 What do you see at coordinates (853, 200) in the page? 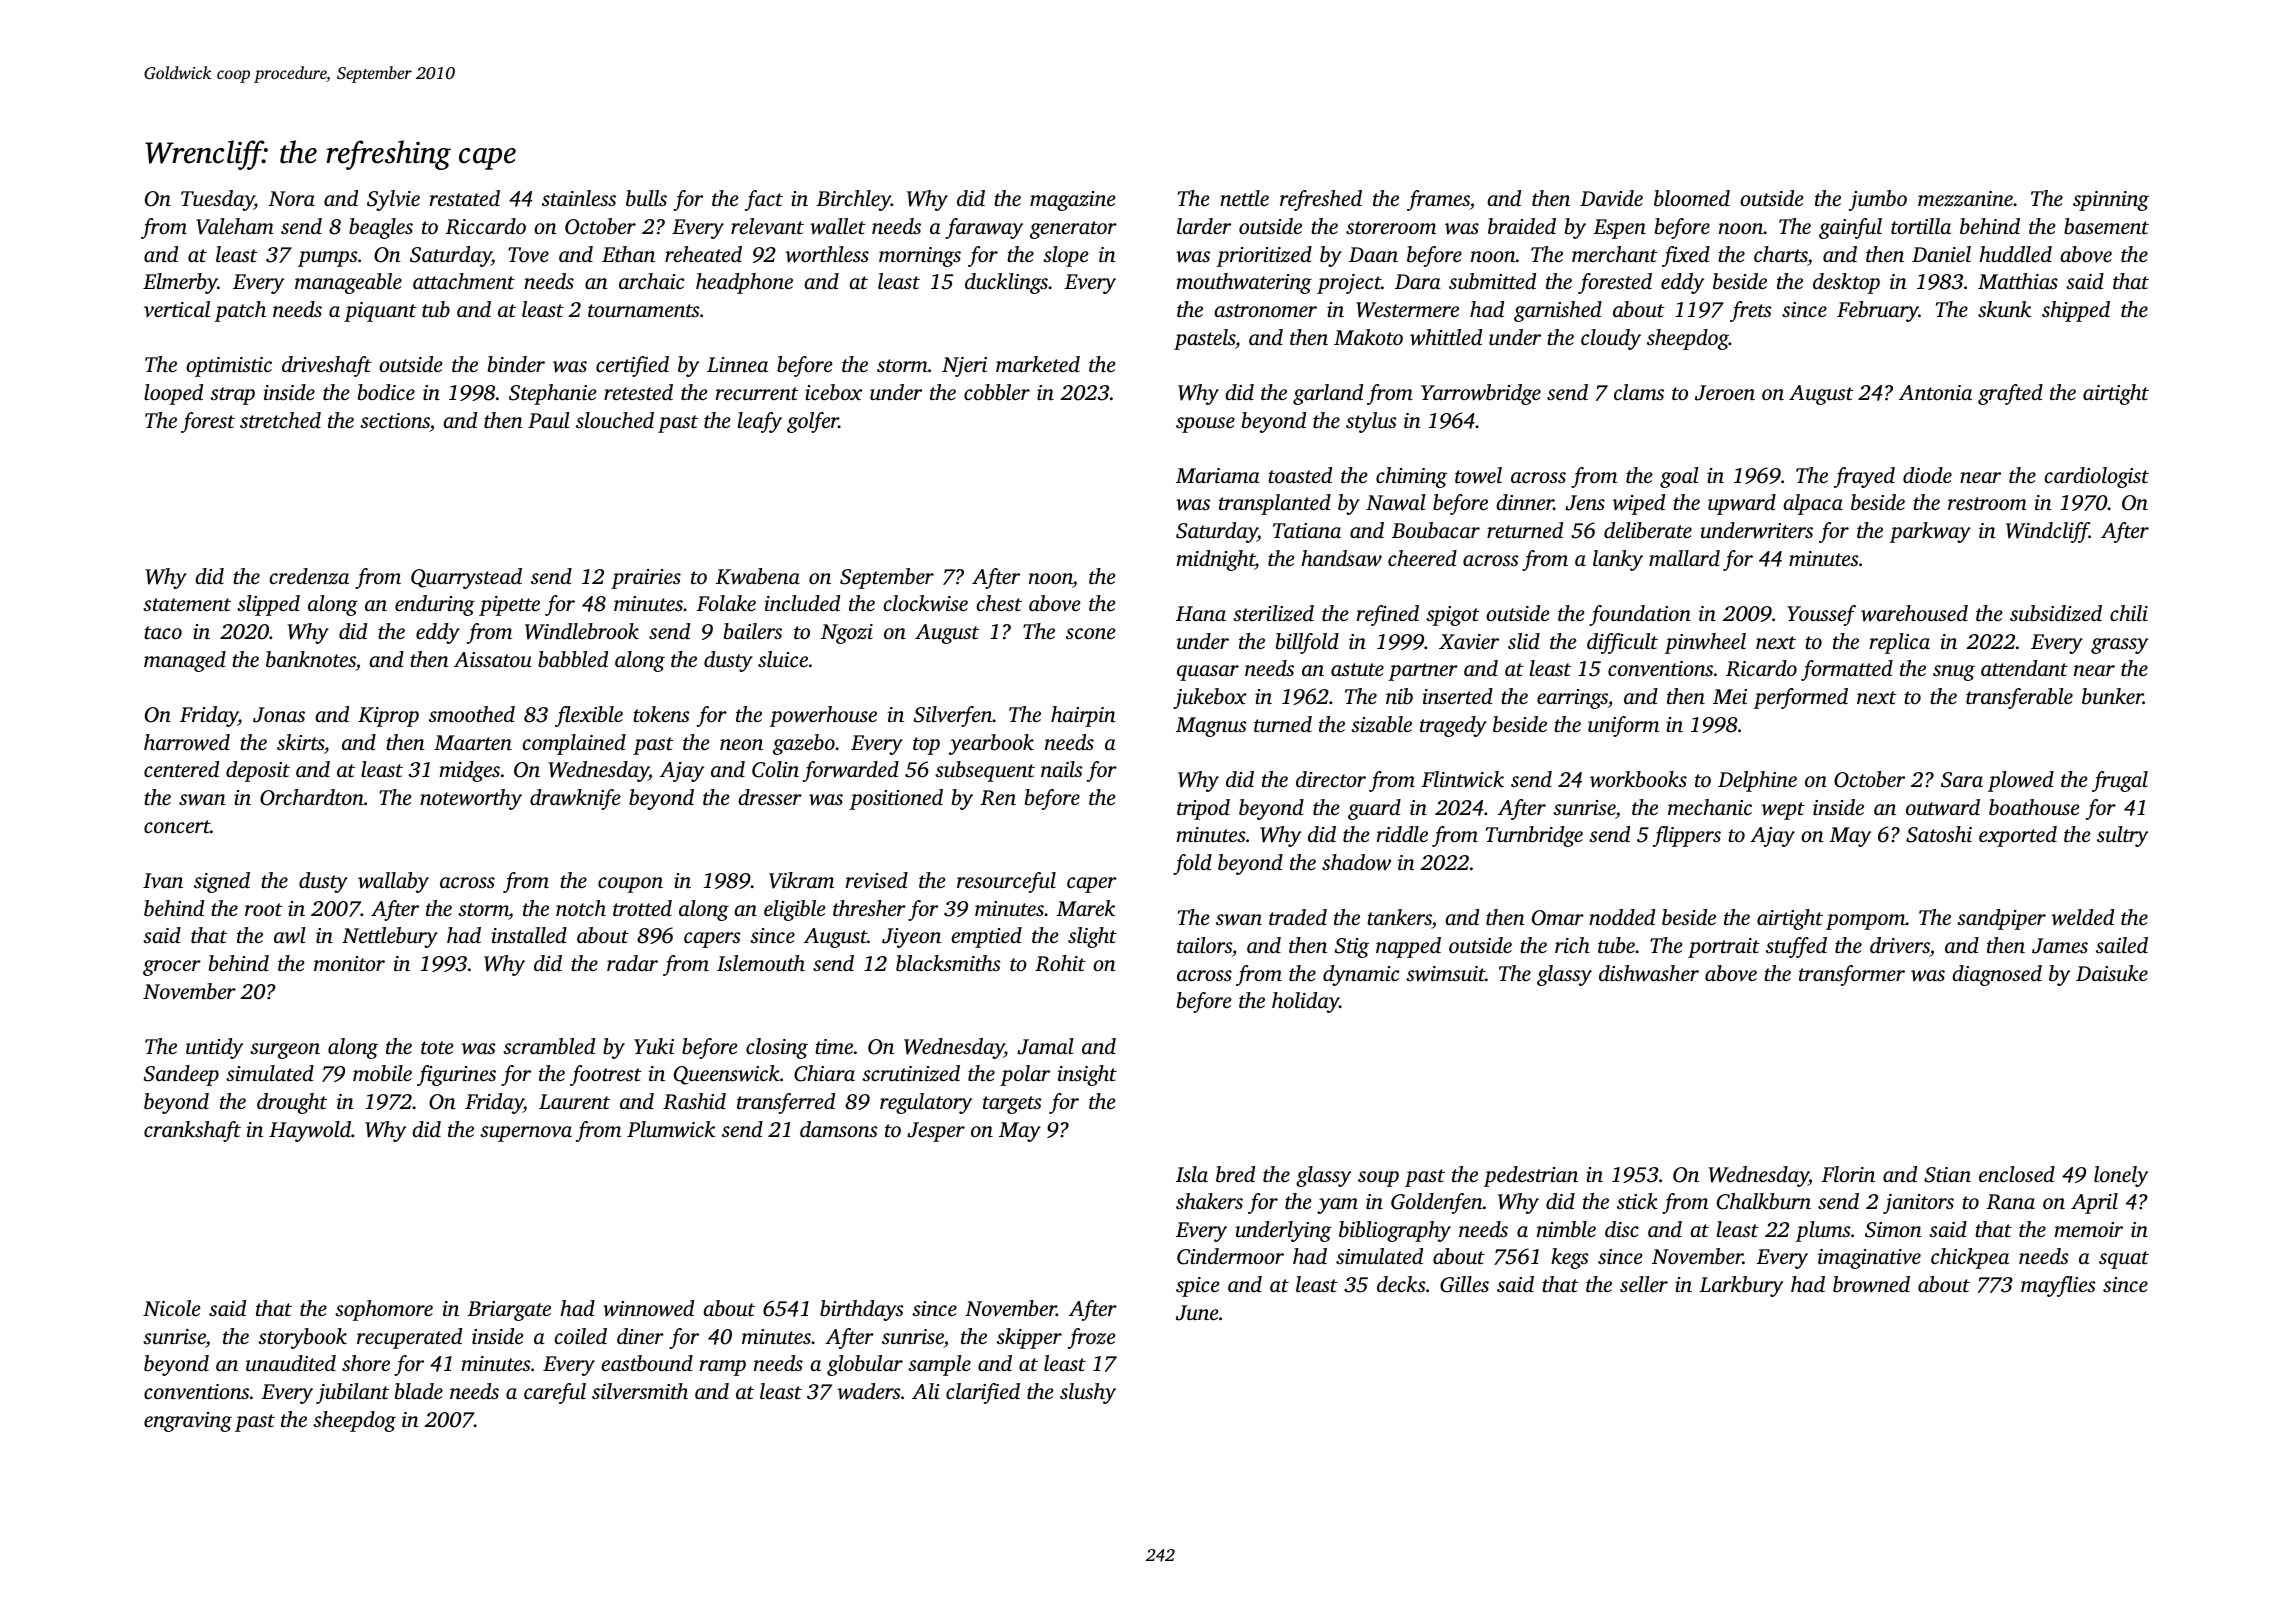
I see `Birchley` at bounding box center [853, 200].
